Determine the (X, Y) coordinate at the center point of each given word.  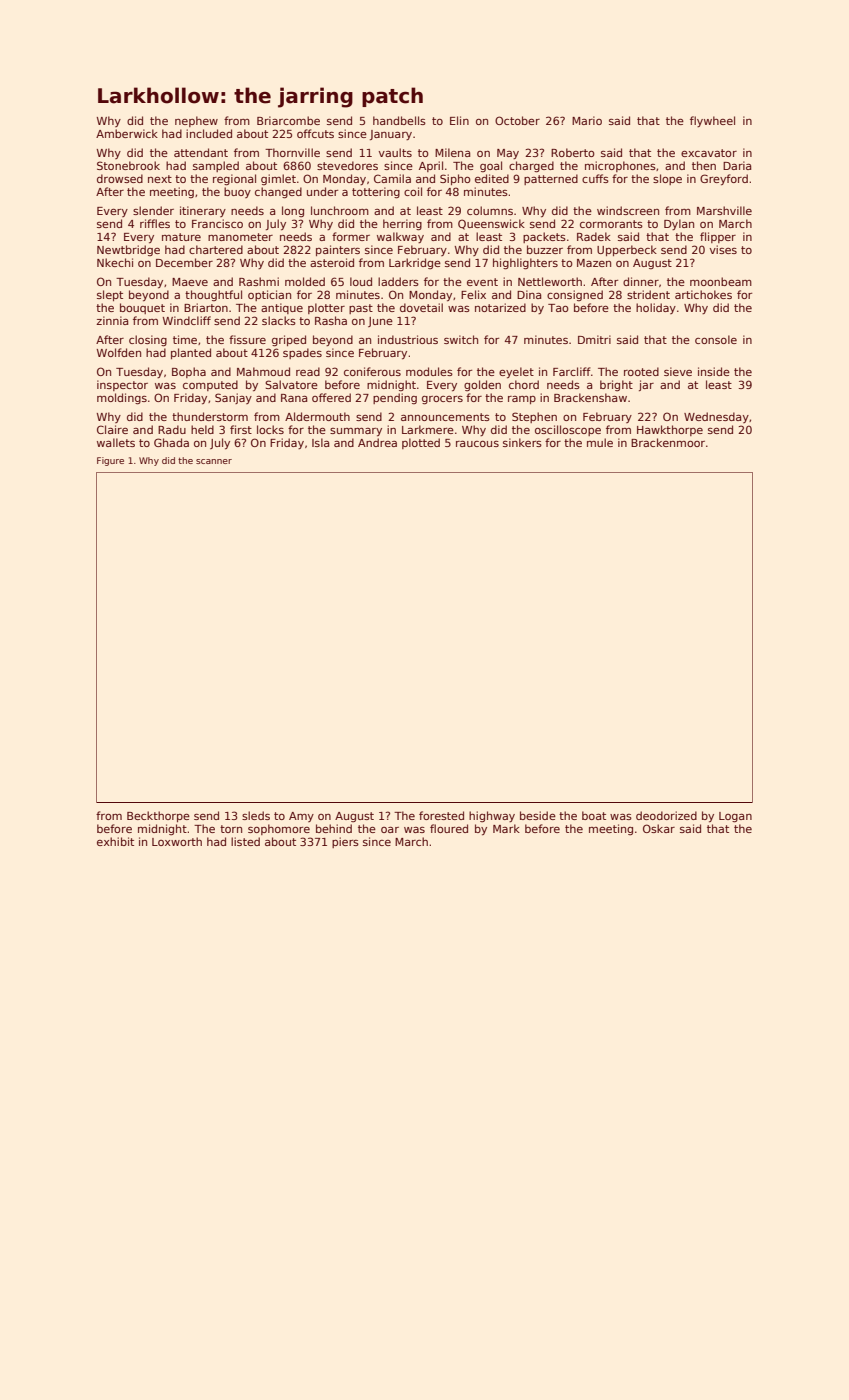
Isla (320, 442)
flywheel (712, 121)
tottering (376, 193)
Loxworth (177, 841)
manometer (240, 237)
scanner (214, 461)
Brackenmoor (668, 442)
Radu (172, 429)
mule (600, 442)
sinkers (522, 442)
